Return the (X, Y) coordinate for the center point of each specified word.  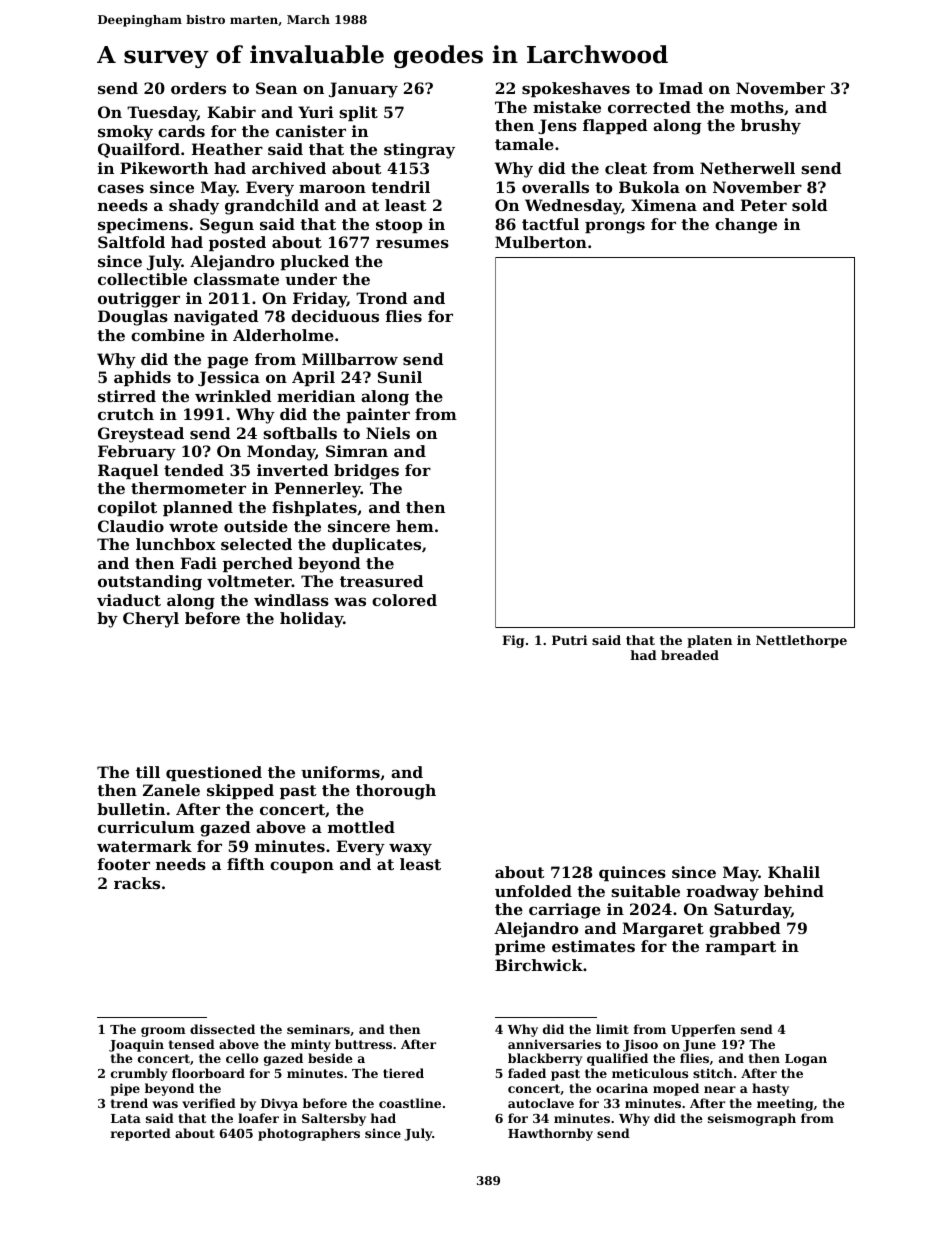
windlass (291, 600)
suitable (645, 891)
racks (137, 883)
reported (141, 1134)
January (363, 90)
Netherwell (747, 168)
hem (415, 526)
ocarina (622, 1088)
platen (709, 641)
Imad (681, 88)
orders (198, 88)
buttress (363, 1044)
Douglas (133, 318)
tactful (550, 224)
